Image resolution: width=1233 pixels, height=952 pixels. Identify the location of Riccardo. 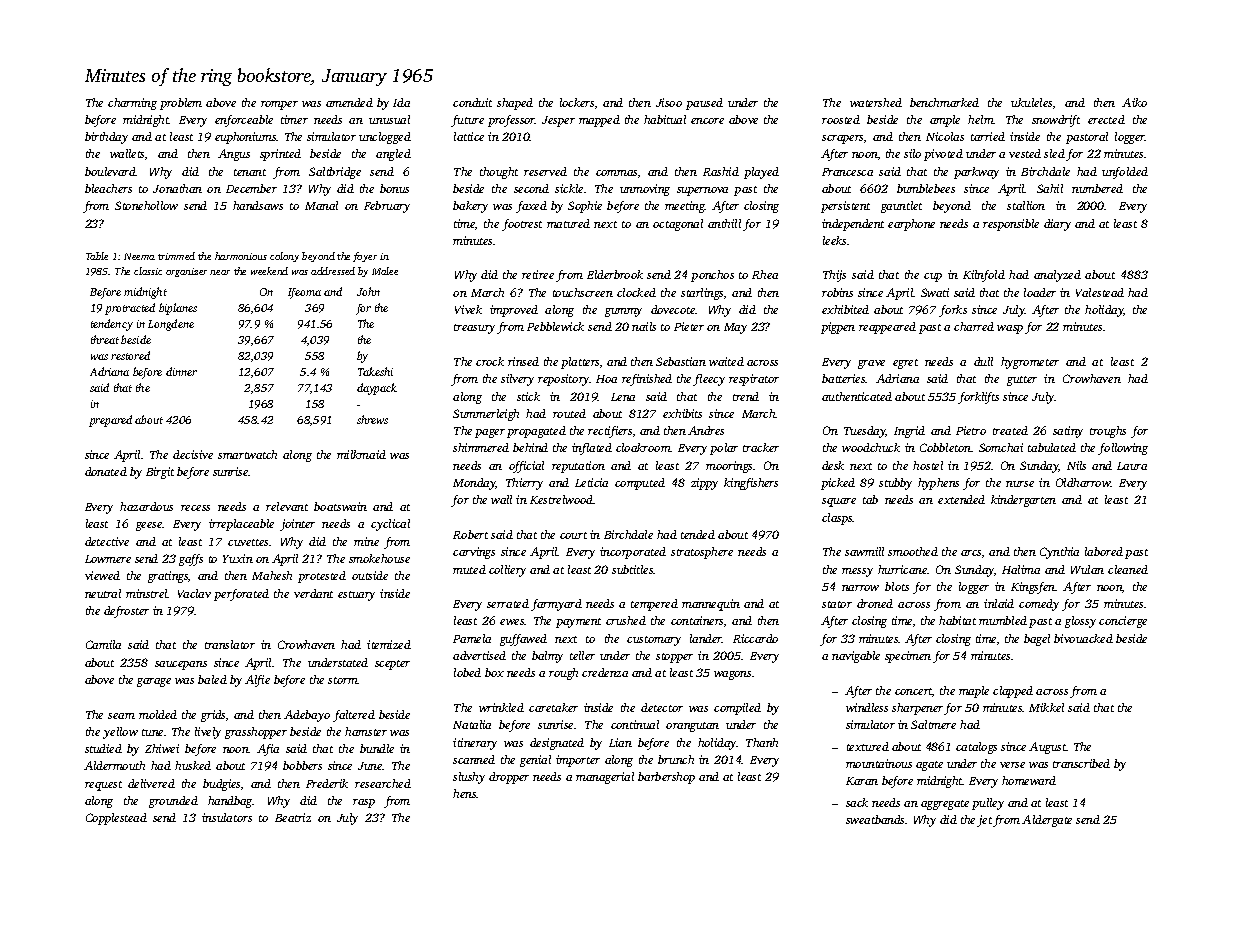
(755, 638).
